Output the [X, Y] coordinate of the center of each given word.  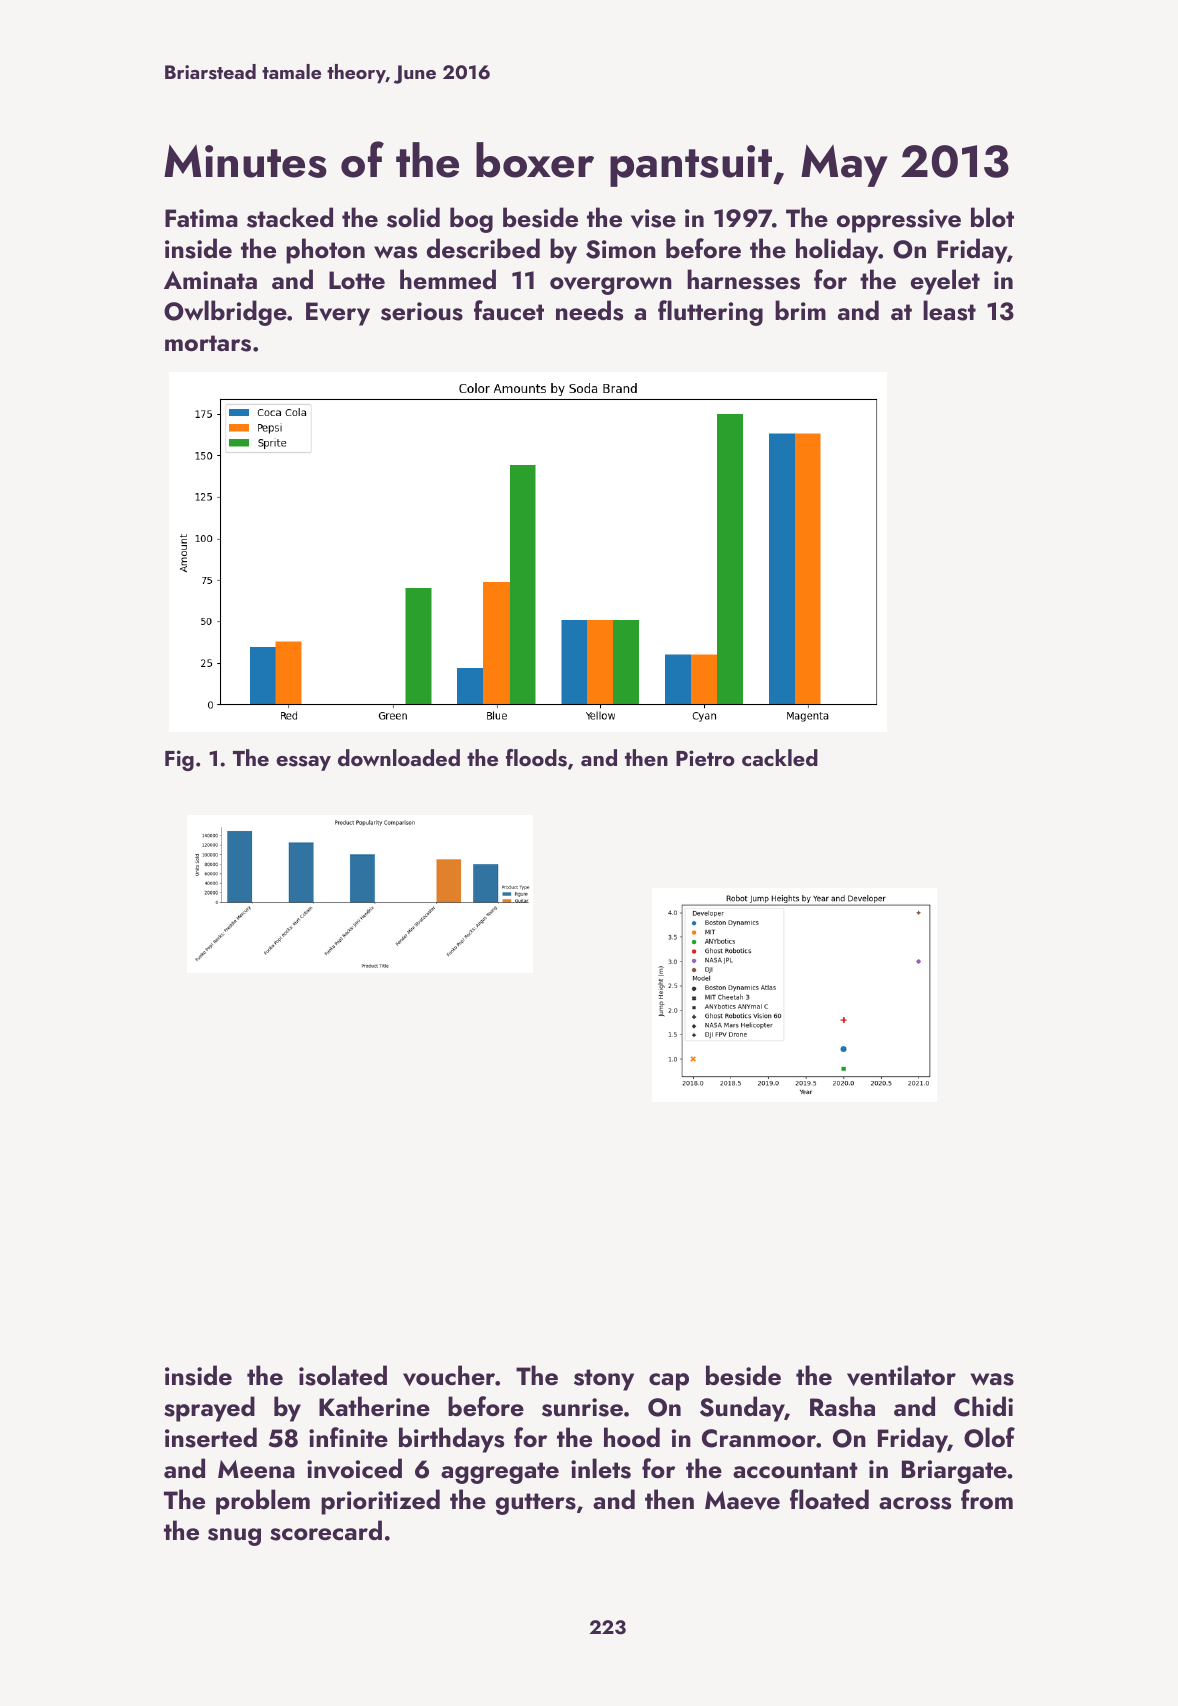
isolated [343, 1375]
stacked [290, 217]
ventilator [901, 1375]
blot [992, 217]
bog [471, 220]
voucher [449, 1375]
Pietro [705, 758]
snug [234, 1537]
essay [303, 763]
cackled [780, 757]
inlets [601, 1468]
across [915, 1503]
